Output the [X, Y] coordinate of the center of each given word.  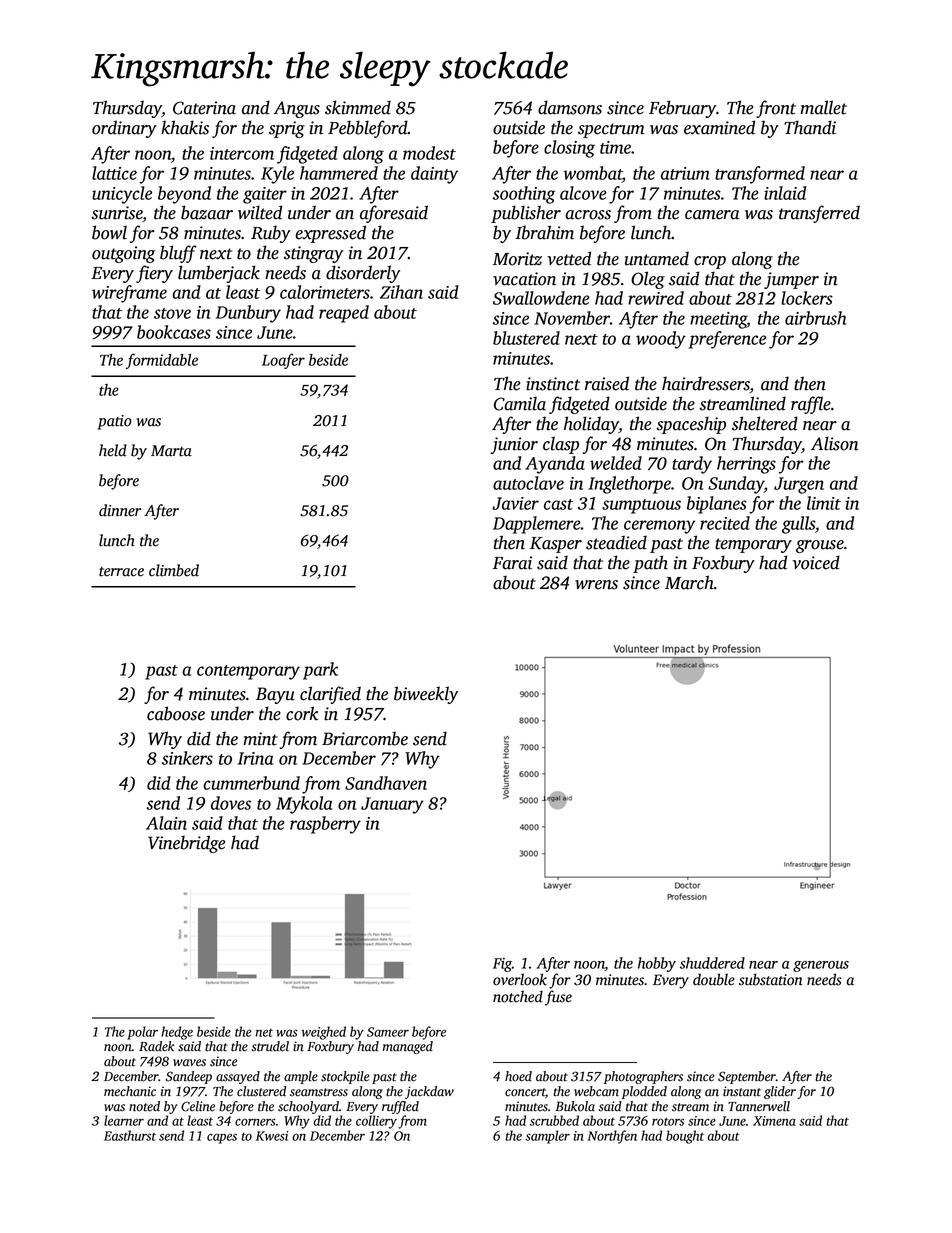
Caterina [204, 108]
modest [429, 153]
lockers [807, 298]
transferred [819, 214]
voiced [816, 562]
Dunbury [248, 314]
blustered [526, 338]
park [320, 671]
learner [124, 1120]
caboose [176, 713]
